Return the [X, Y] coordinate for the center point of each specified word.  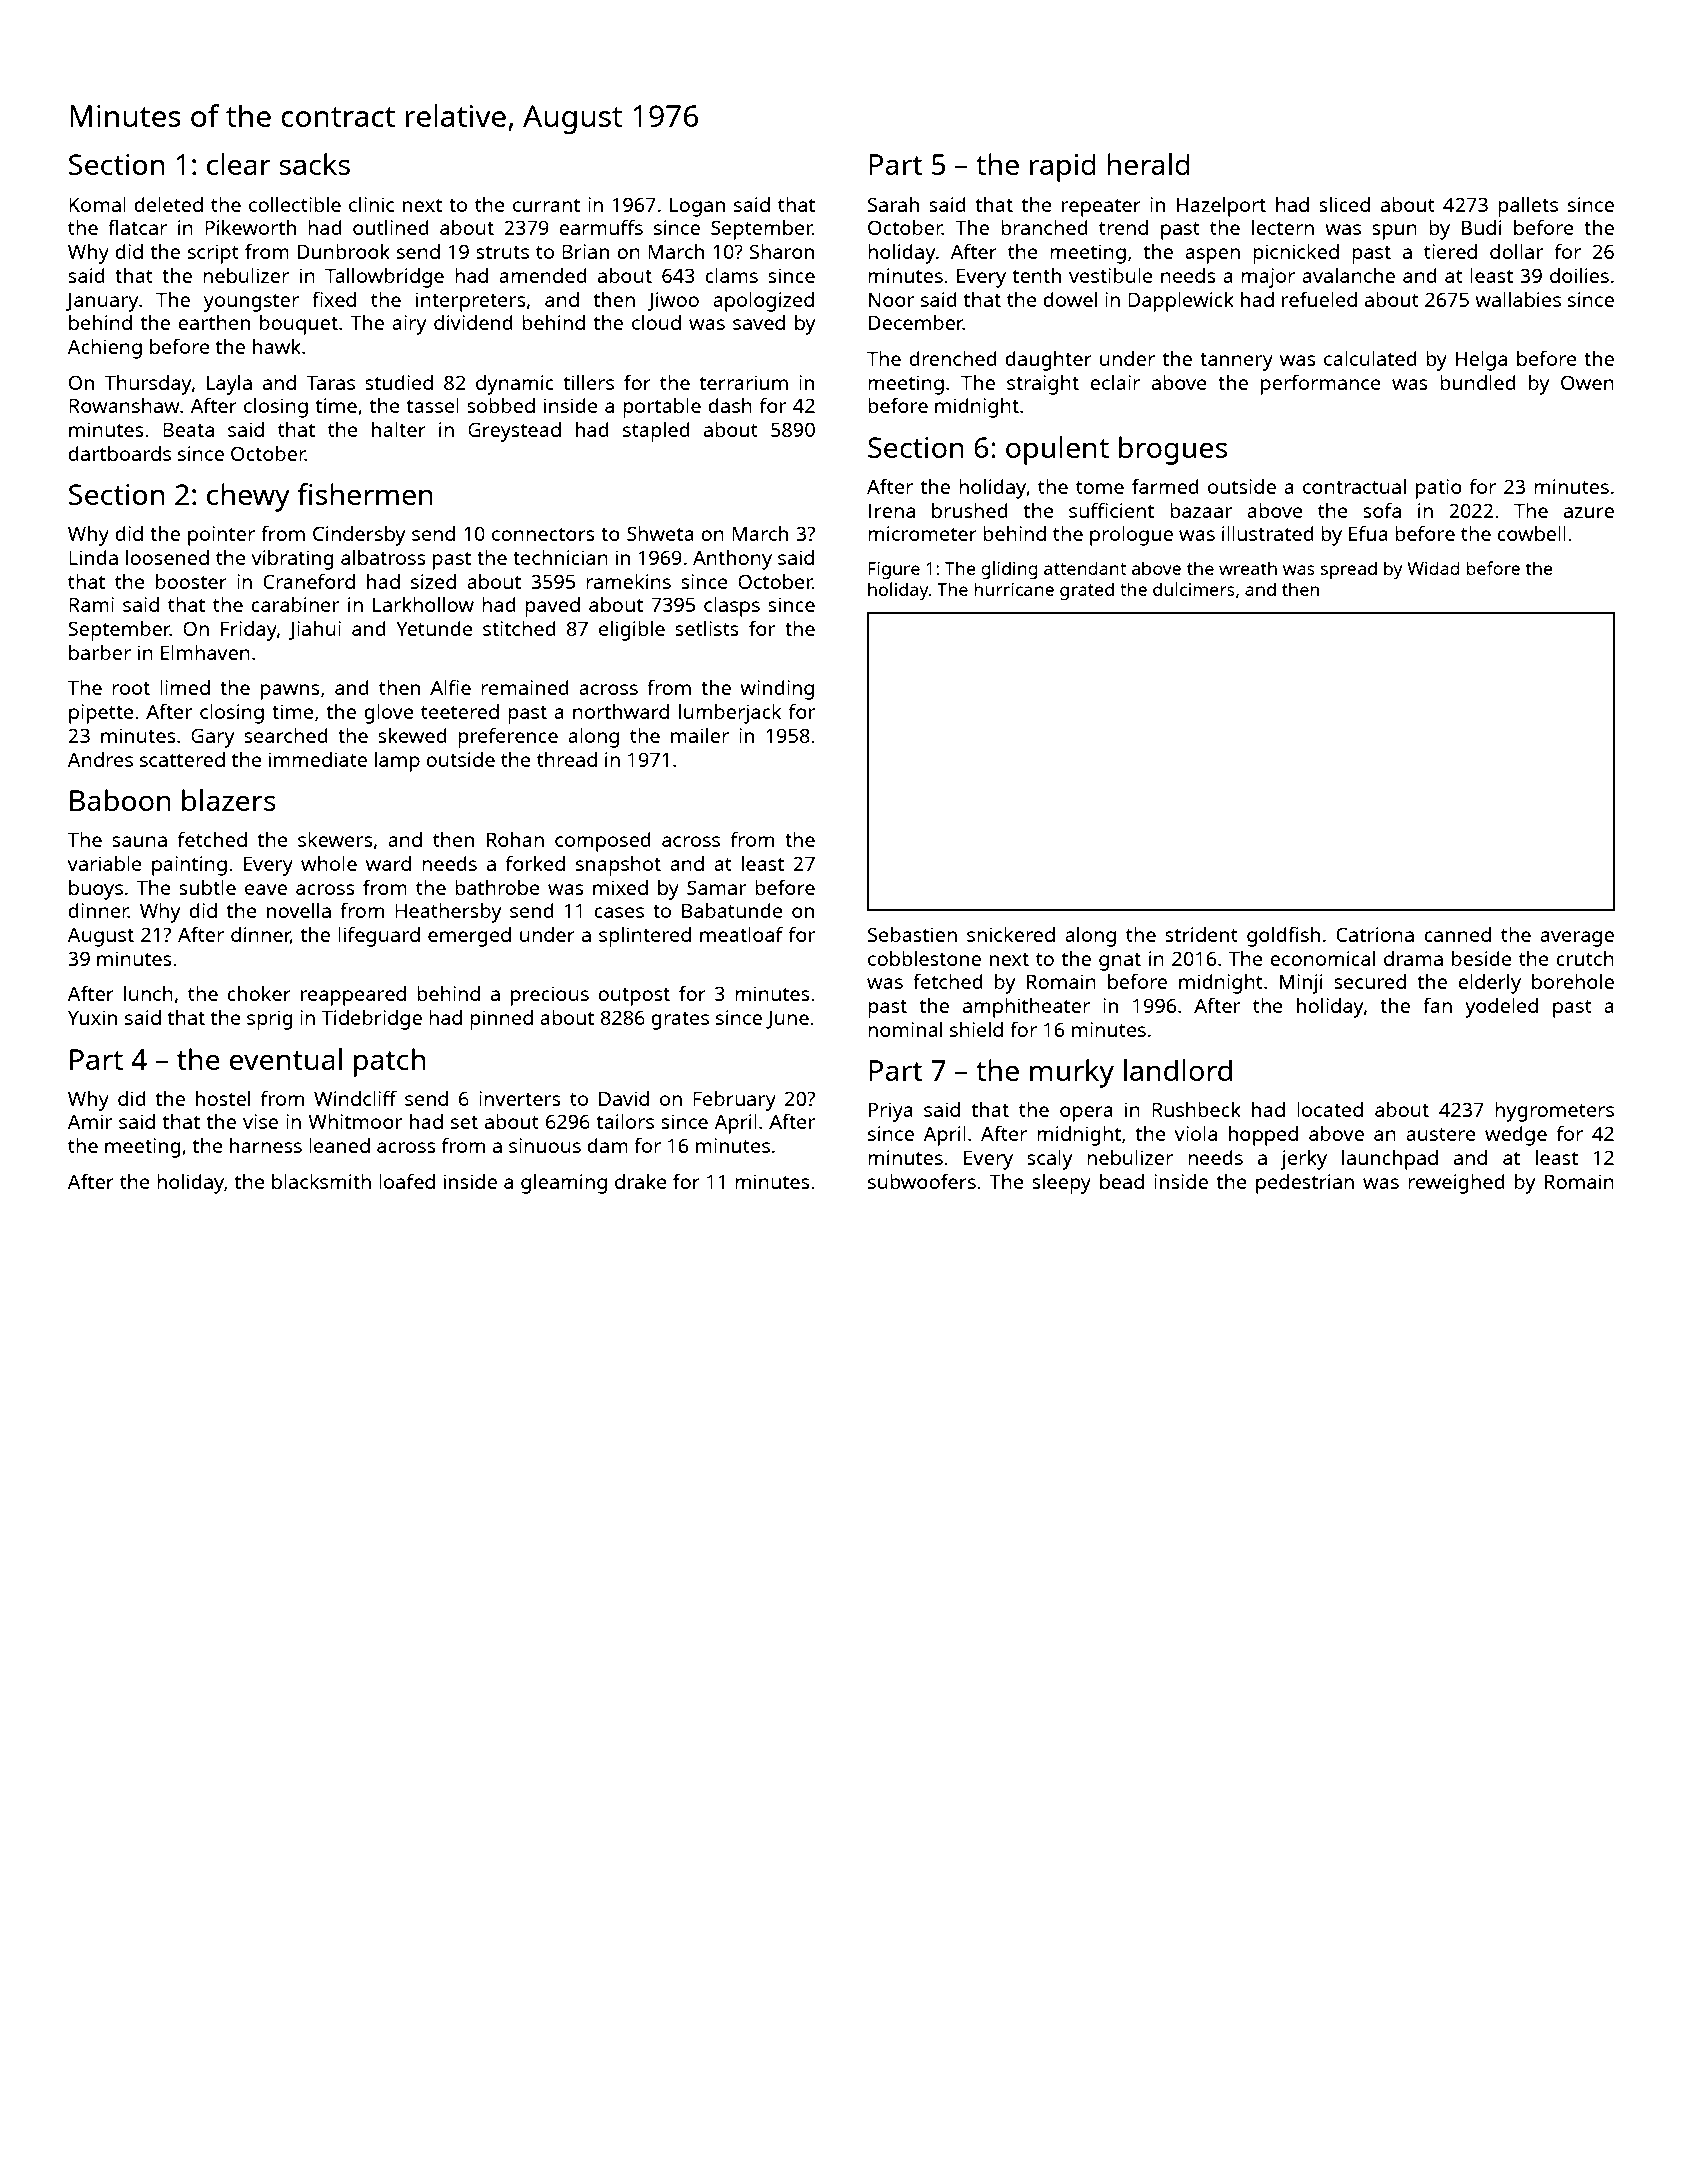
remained [525, 687]
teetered [460, 711]
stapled [656, 432]
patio [1439, 489]
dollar [1516, 251]
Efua [1368, 533]
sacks [314, 164]
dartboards [119, 453]
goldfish [1283, 936]
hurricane [1014, 589]
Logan [697, 207]
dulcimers [1194, 589]
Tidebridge [372, 1020]
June [787, 1019]
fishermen [365, 494]
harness [266, 1145]
